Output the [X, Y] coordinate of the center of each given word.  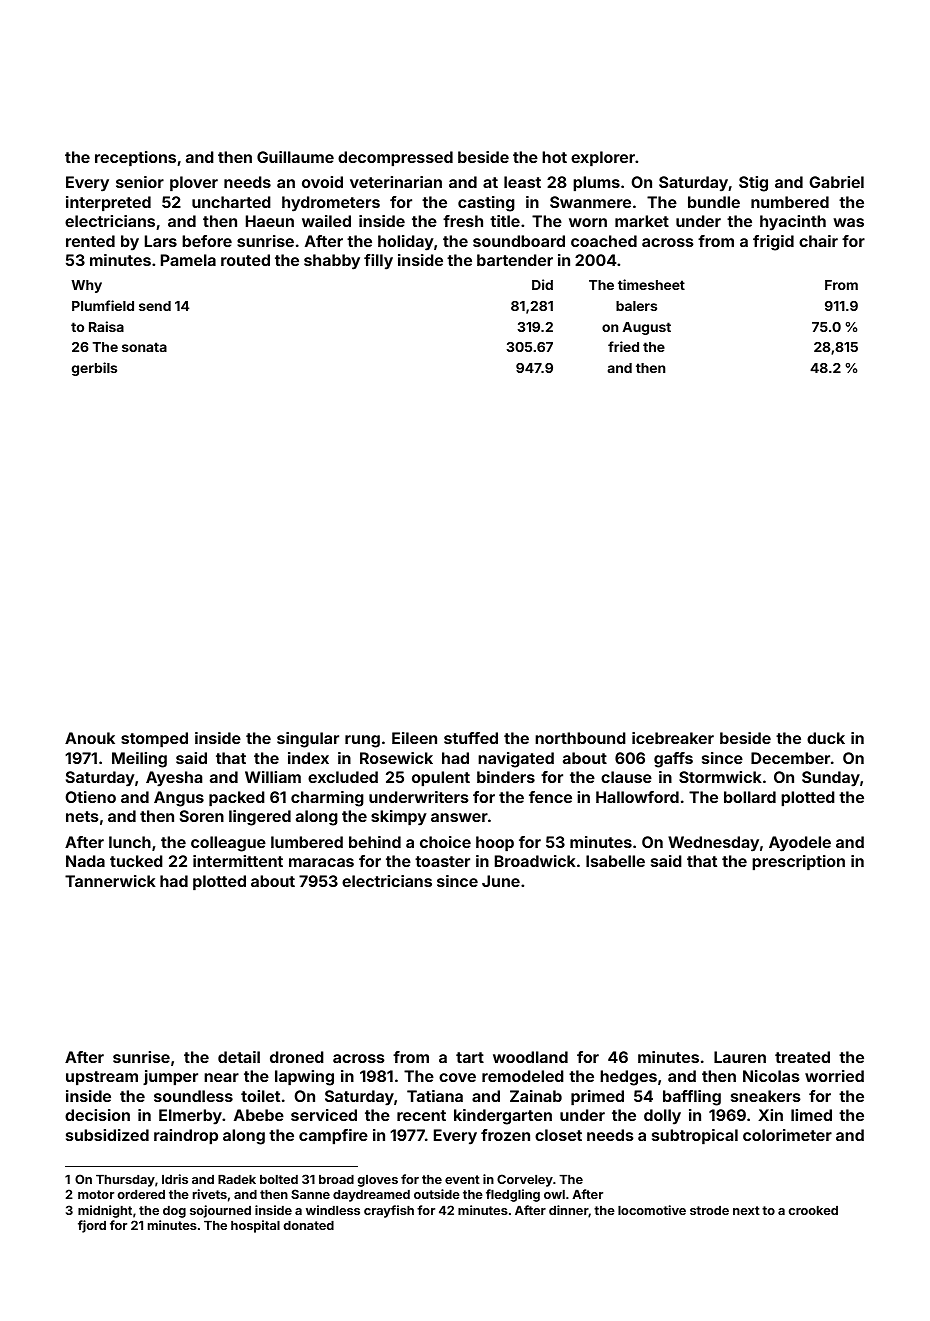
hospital [255, 1226]
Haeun [270, 221]
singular [308, 740]
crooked [813, 1210]
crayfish [389, 1211]
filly [378, 262]
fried [623, 346]
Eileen [414, 738]
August [646, 328]
